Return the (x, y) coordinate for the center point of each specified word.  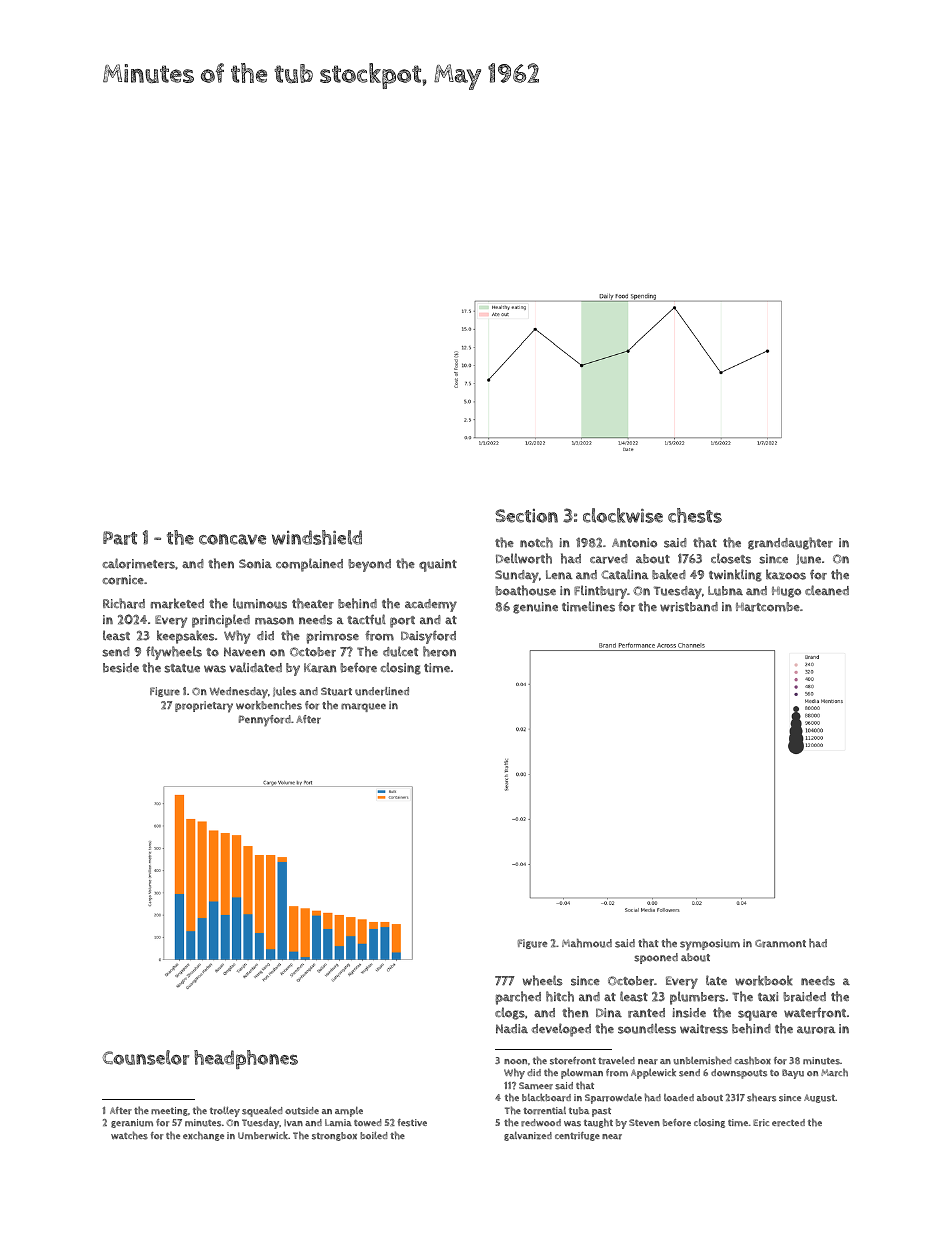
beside (121, 668)
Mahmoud (587, 943)
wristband (689, 607)
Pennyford (265, 721)
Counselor (145, 1057)
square (757, 1015)
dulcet (400, 651)
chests (695, 515)
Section (526, 516)
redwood (541, 1123)
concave (232, 539)
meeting (169, 1111)
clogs (510, 1013)
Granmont (780, 944)
